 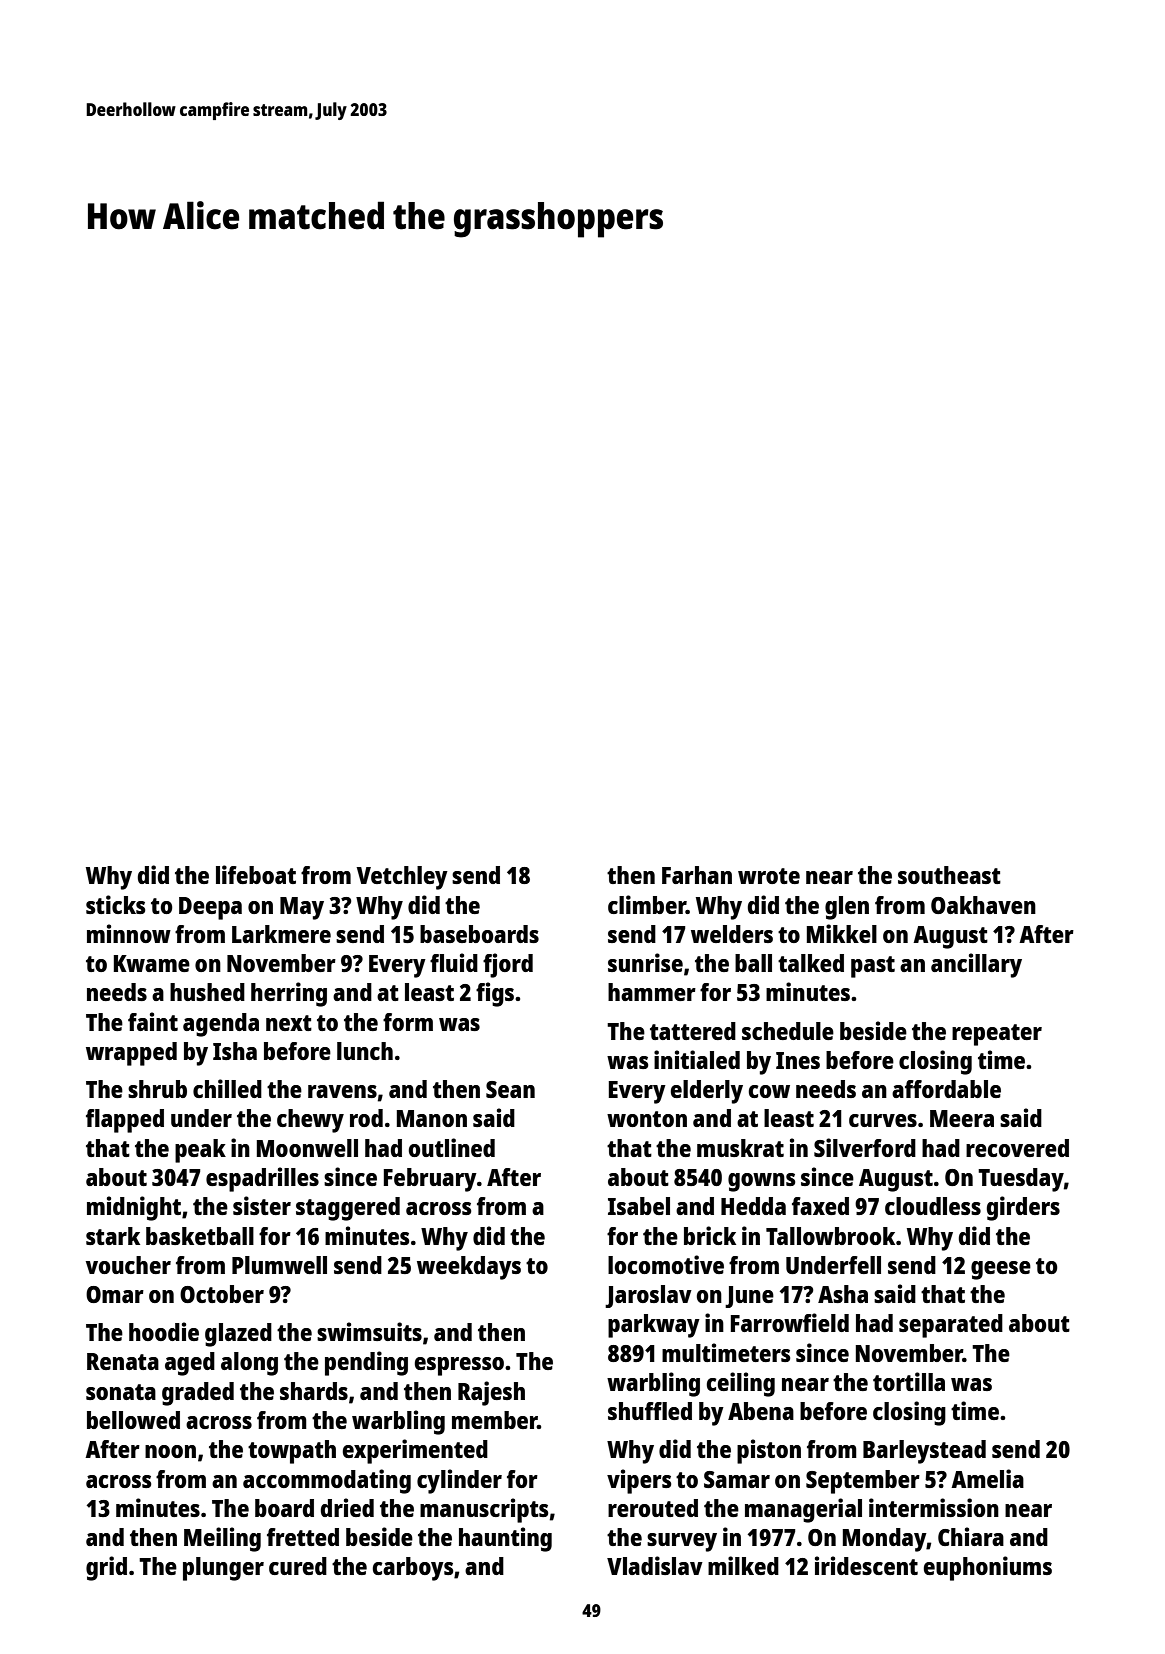 What do you see at coordinates (459, 1366) in the screenshot?
I see `espresso` at bounding box center [459, 1366].
